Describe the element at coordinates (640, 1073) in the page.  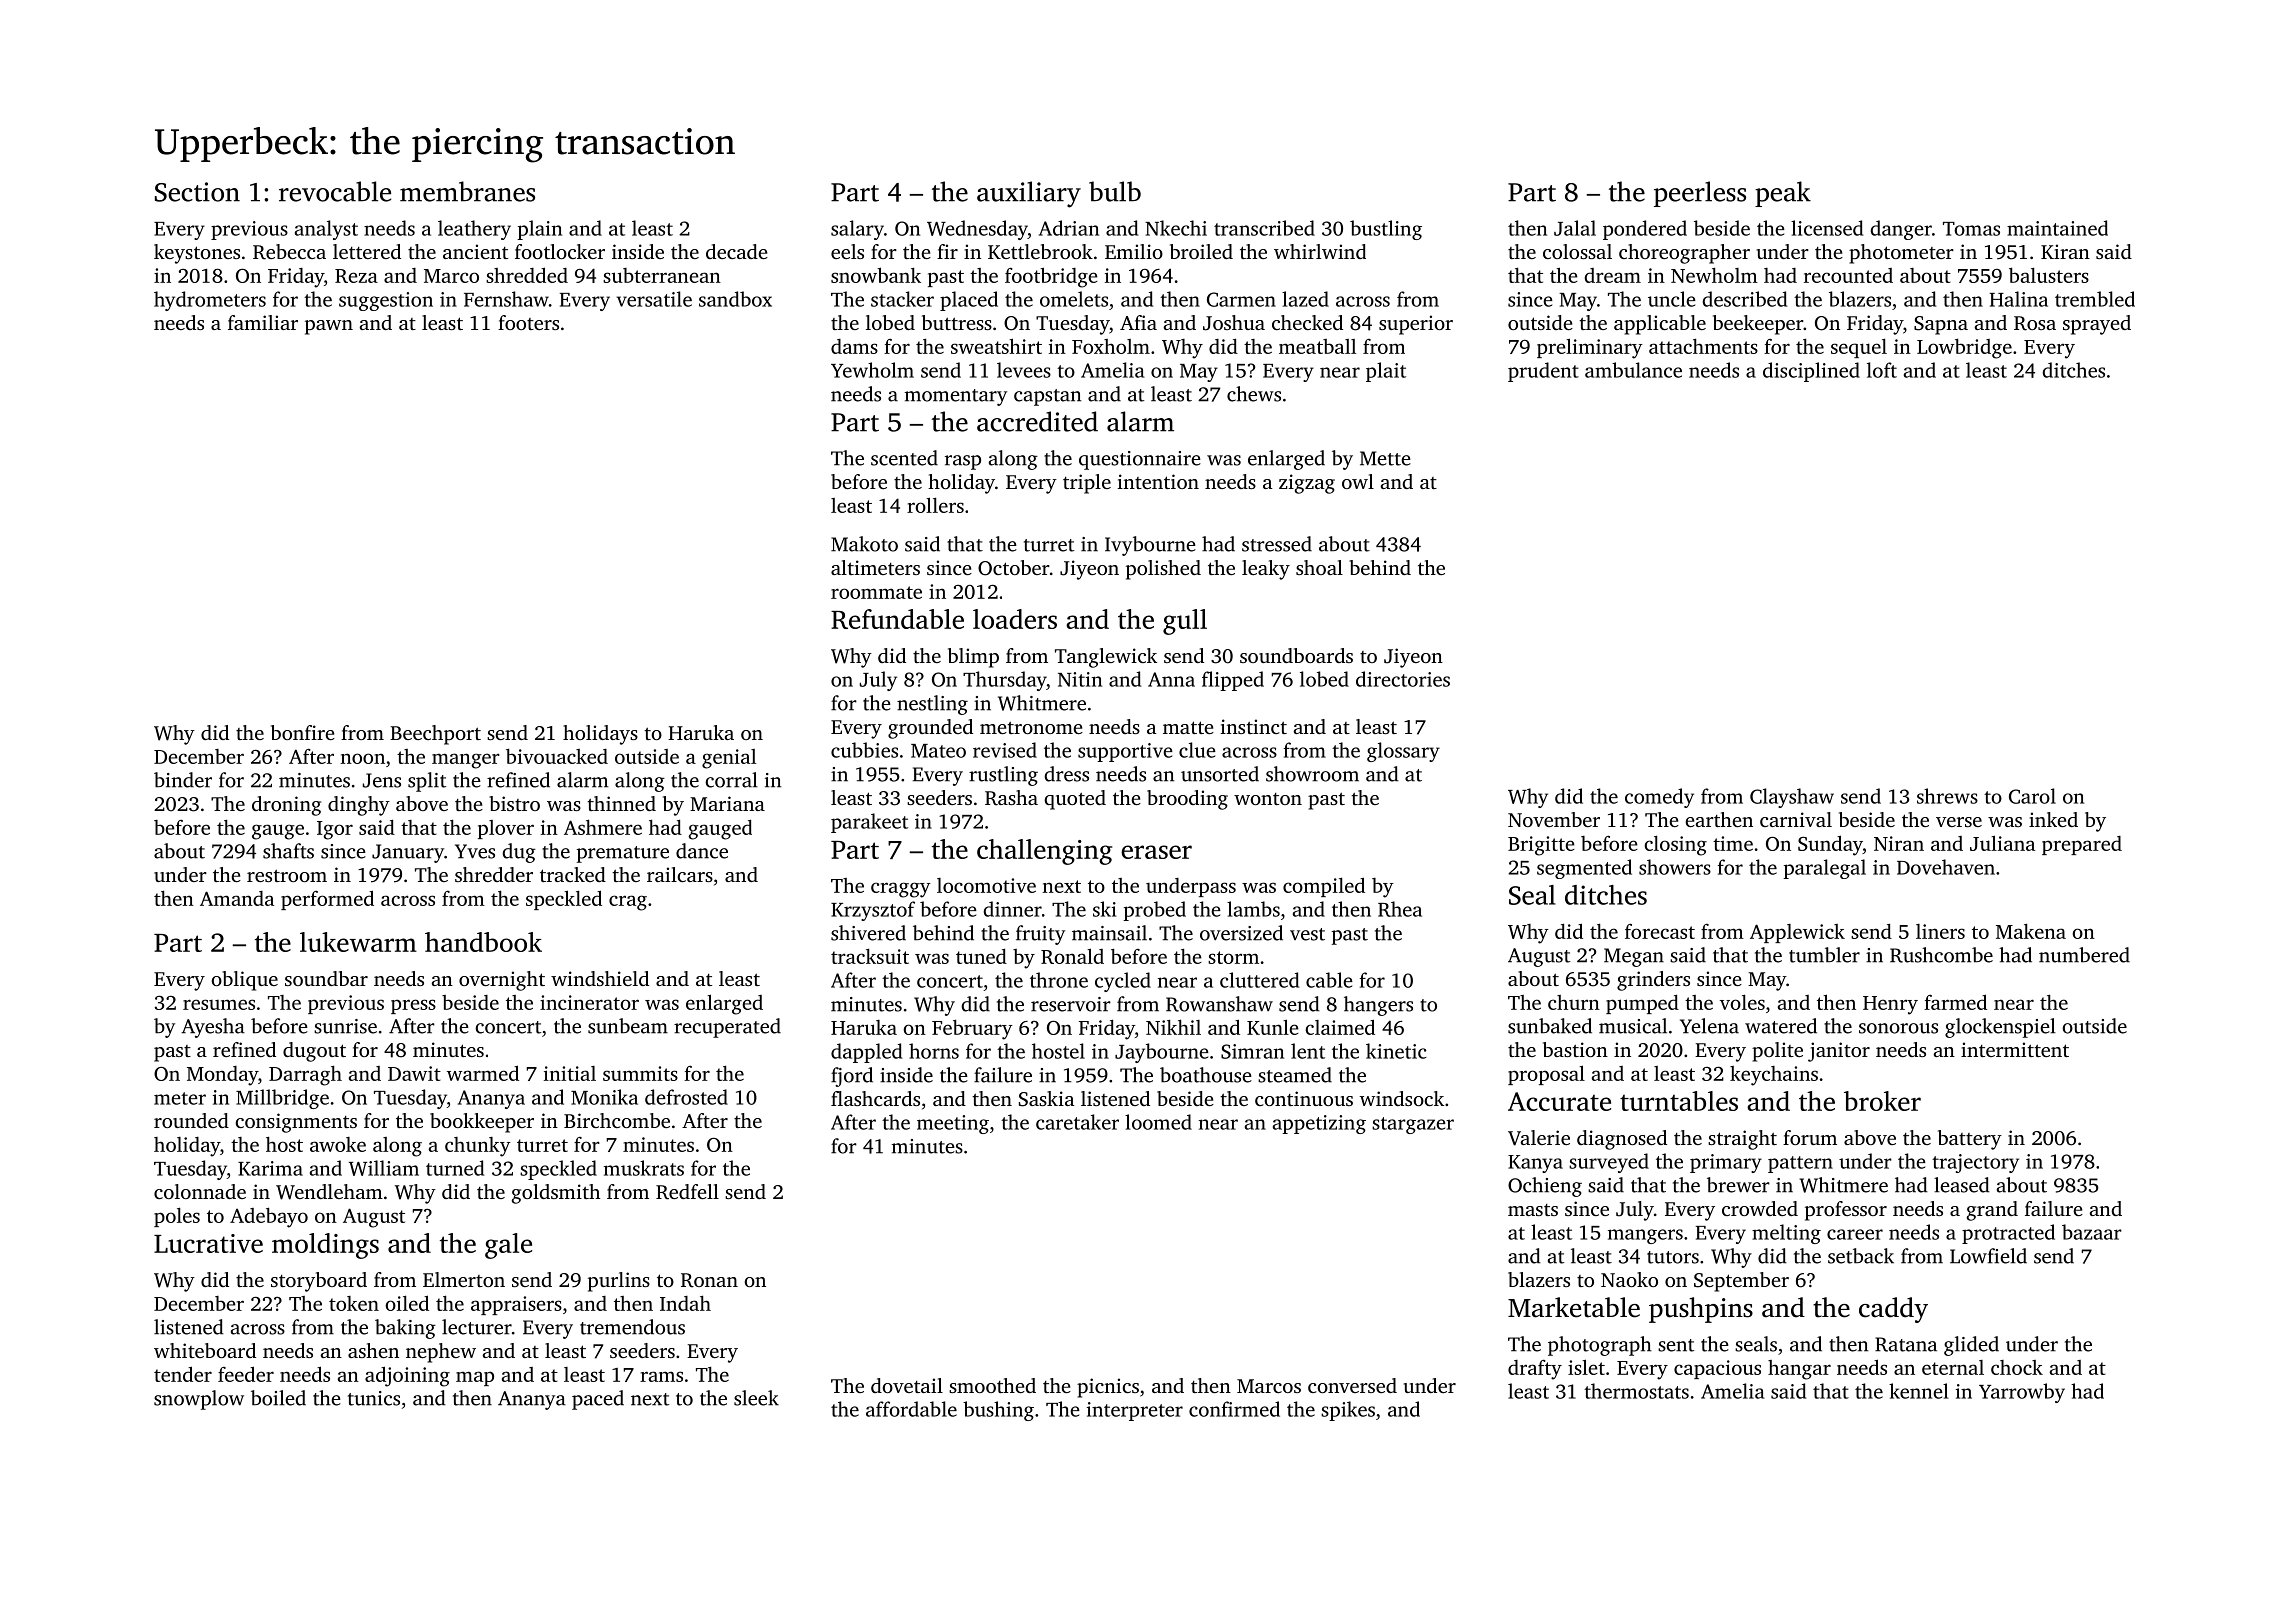
I see `summits` at that location.
